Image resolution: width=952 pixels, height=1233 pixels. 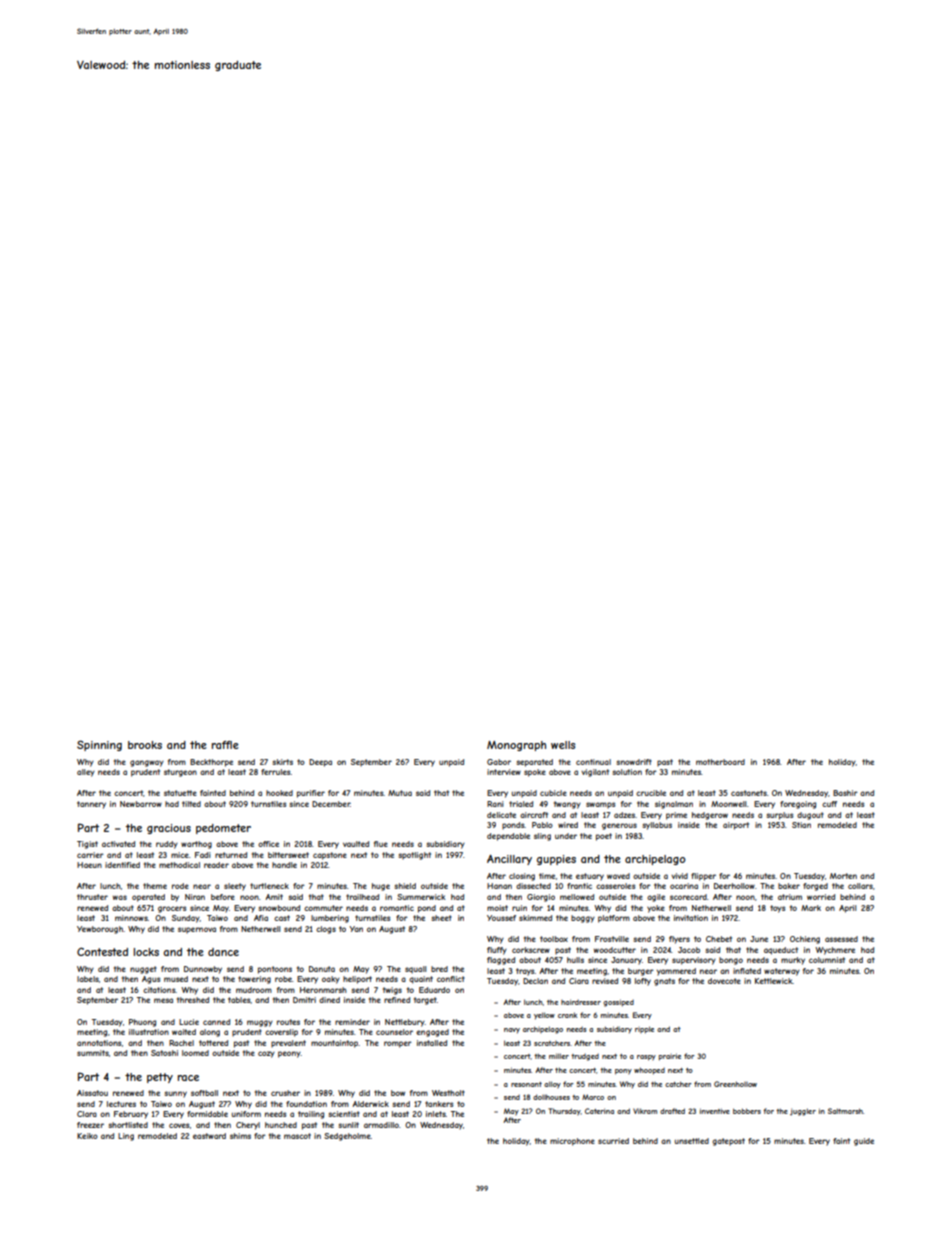 What do you see at coordinates (542, 825) in the screenshot?
I see `Pablo` at bounding box center [542, 825].
